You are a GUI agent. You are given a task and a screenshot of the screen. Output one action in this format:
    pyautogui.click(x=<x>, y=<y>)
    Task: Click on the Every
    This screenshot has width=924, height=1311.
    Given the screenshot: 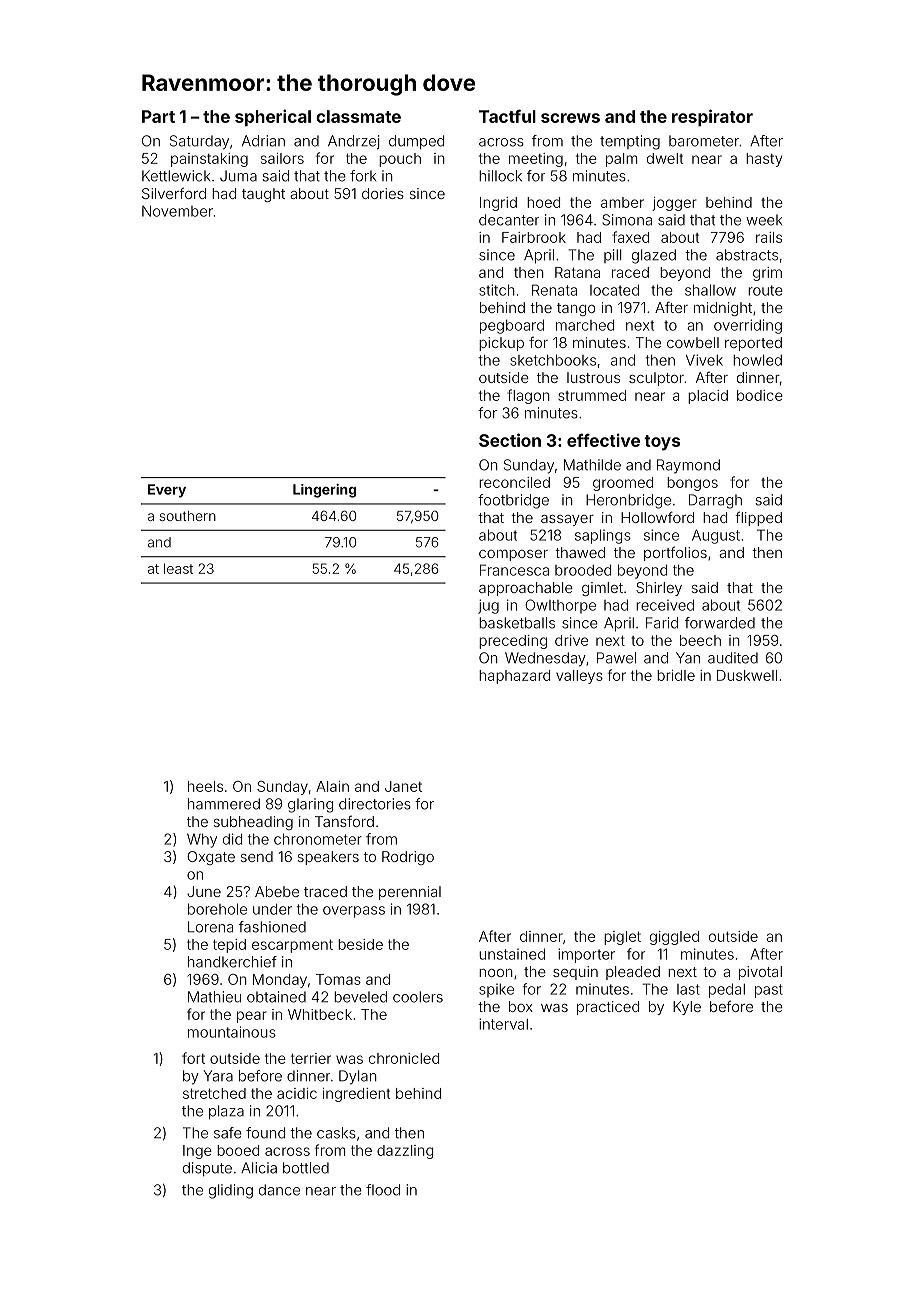 What is the action you would take?
    pyautogui.click(x=167, y=491)
